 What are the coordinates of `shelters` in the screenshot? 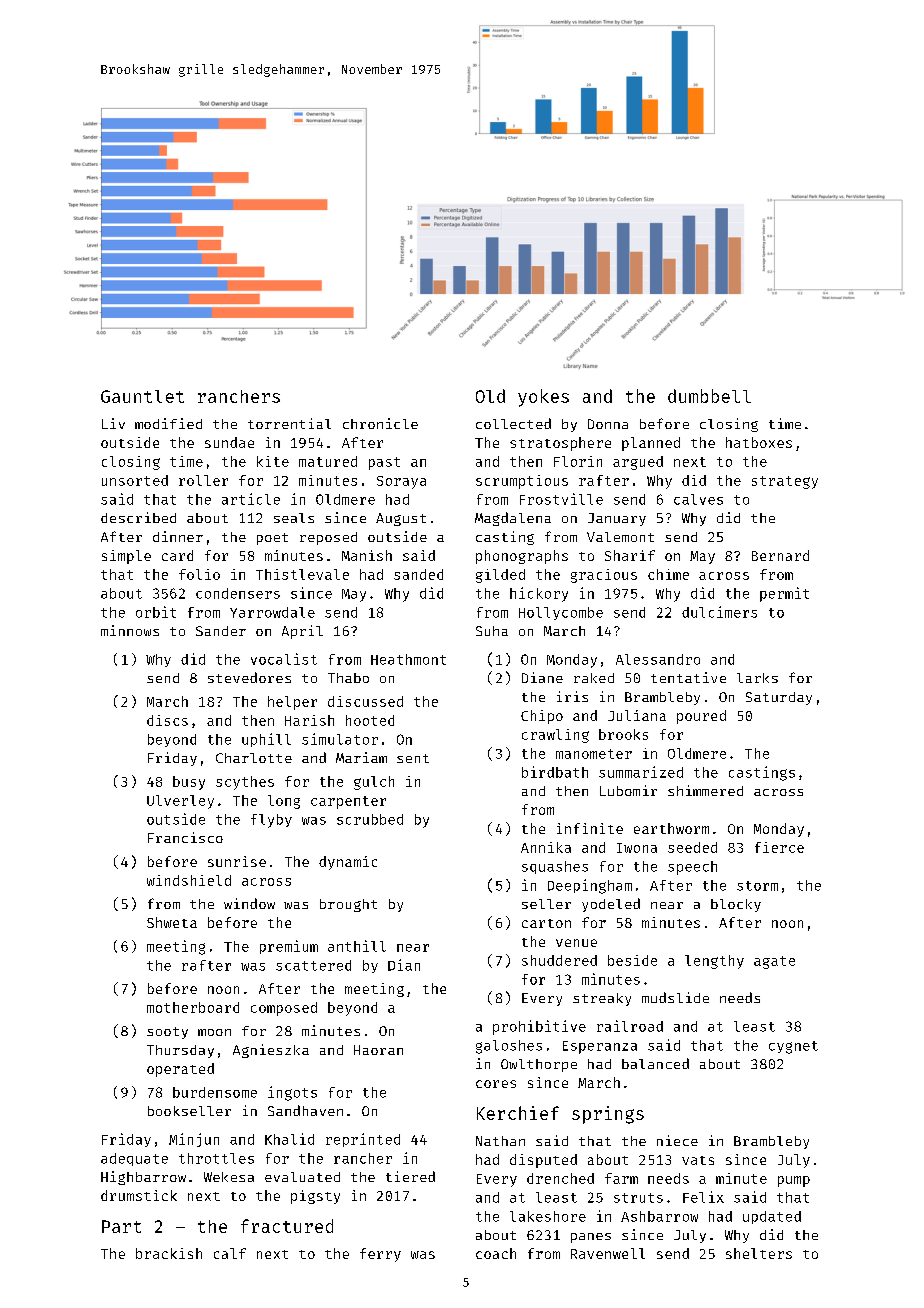 It's located at (759, 1253).
